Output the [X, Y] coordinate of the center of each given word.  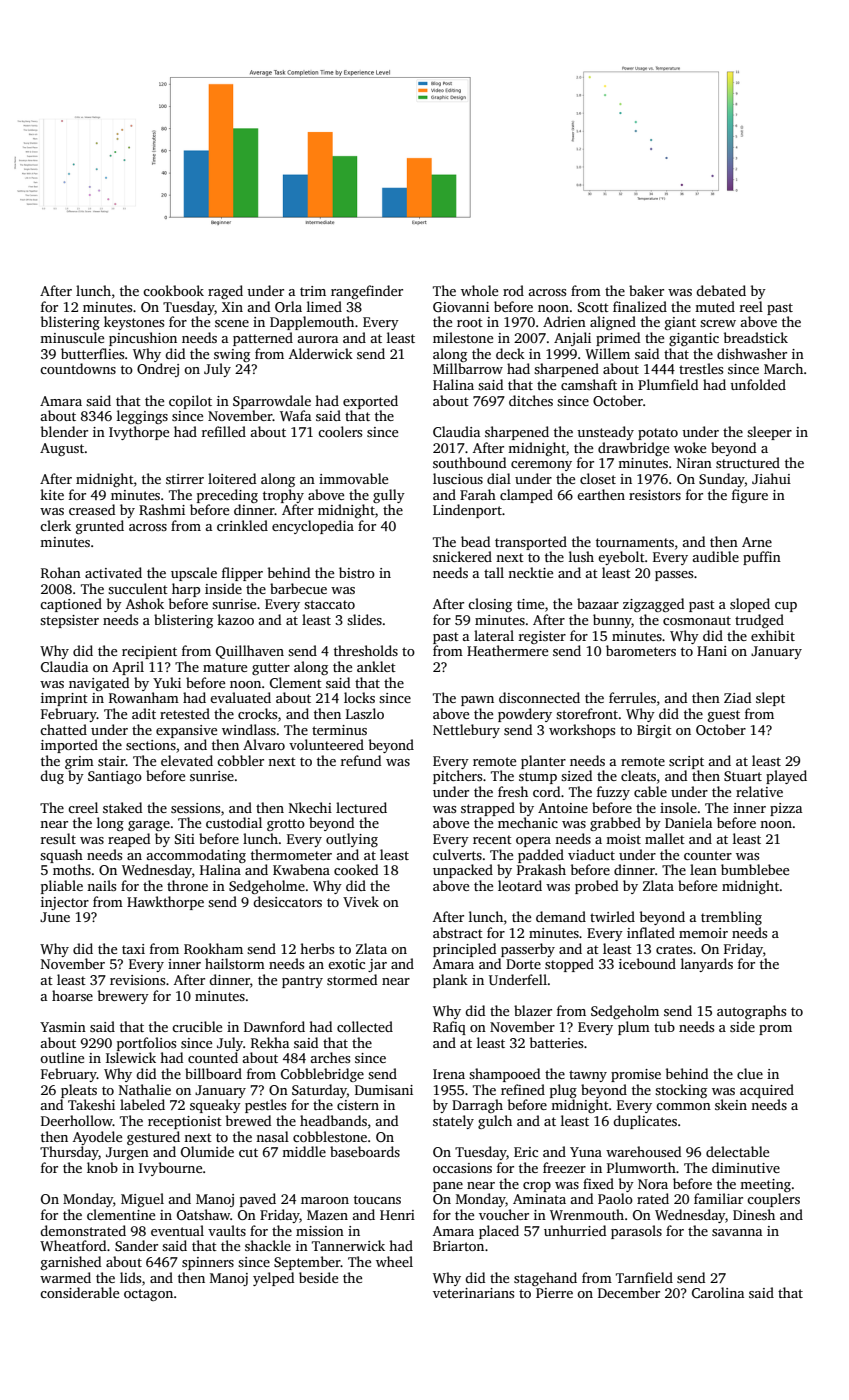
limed [324, 306]
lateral [494, 635]
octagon [148, 1295]
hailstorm [235, 963]
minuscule [72, 337]
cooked [356, 869]
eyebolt [621, 558]
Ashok [145, 603]
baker [646, 290]
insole [678, 807]
